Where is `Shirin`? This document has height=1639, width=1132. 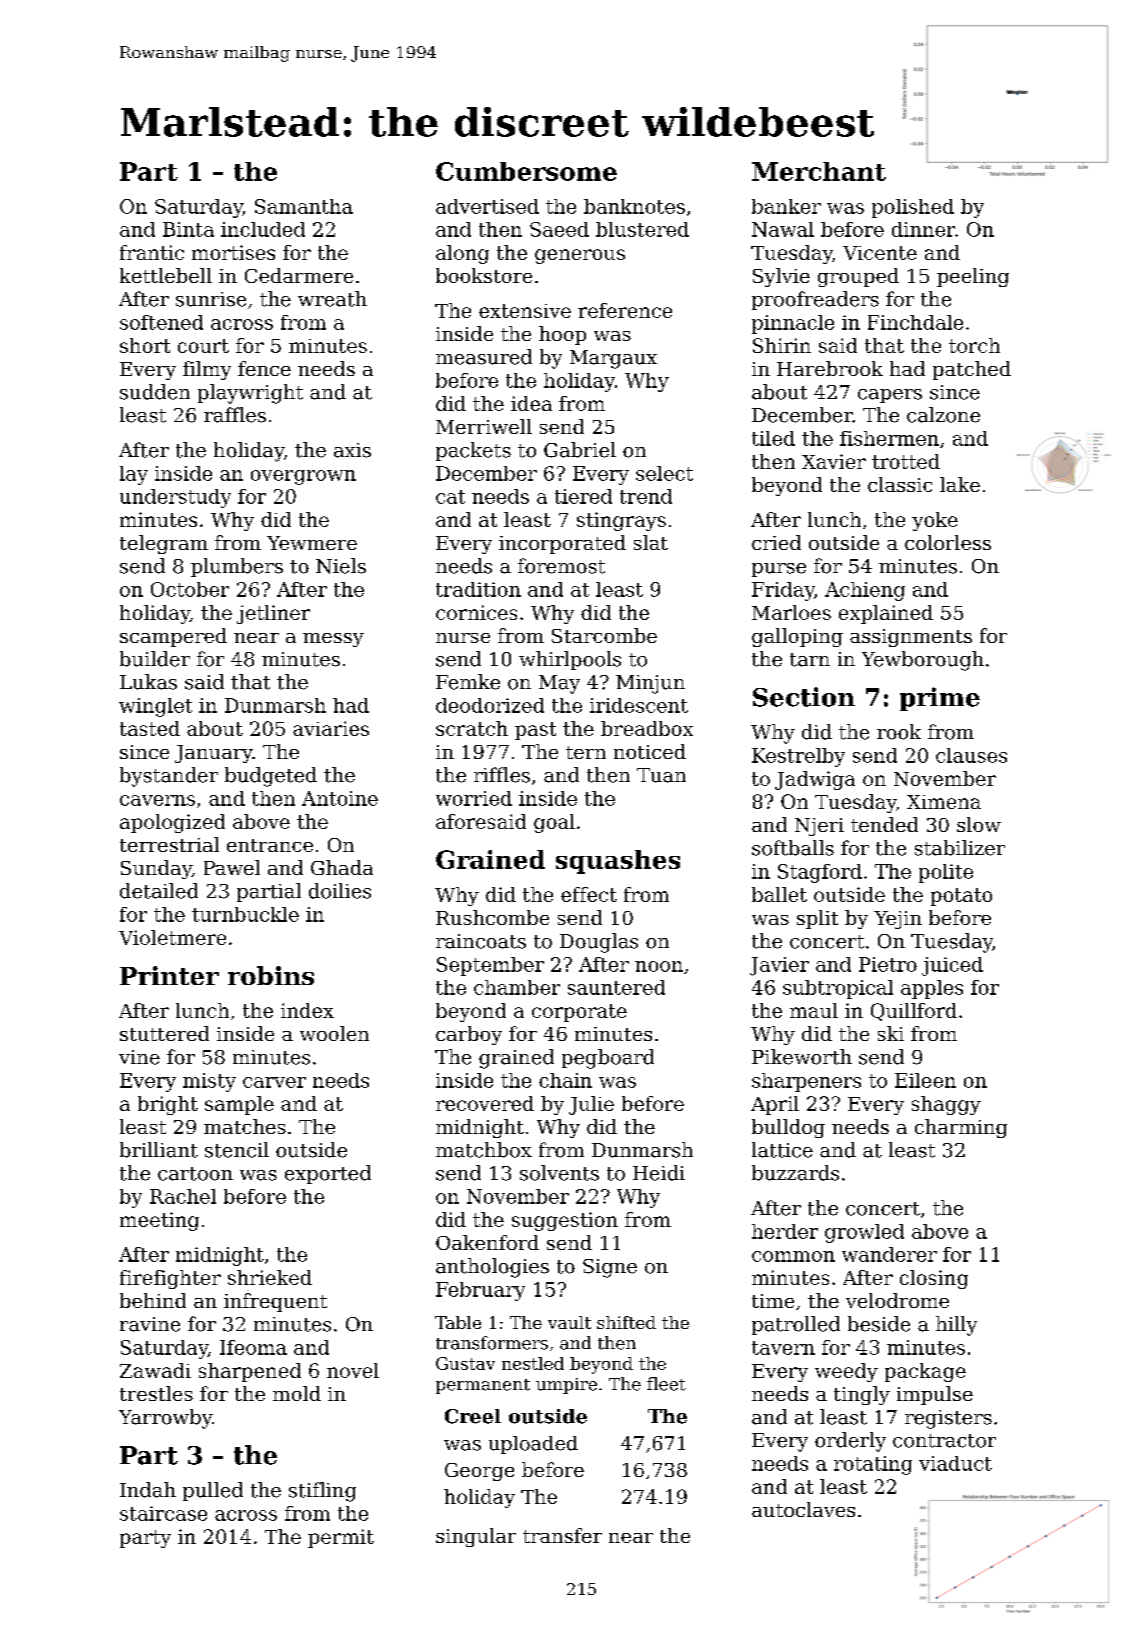
Shirin is located at coordinates (782, 345).
